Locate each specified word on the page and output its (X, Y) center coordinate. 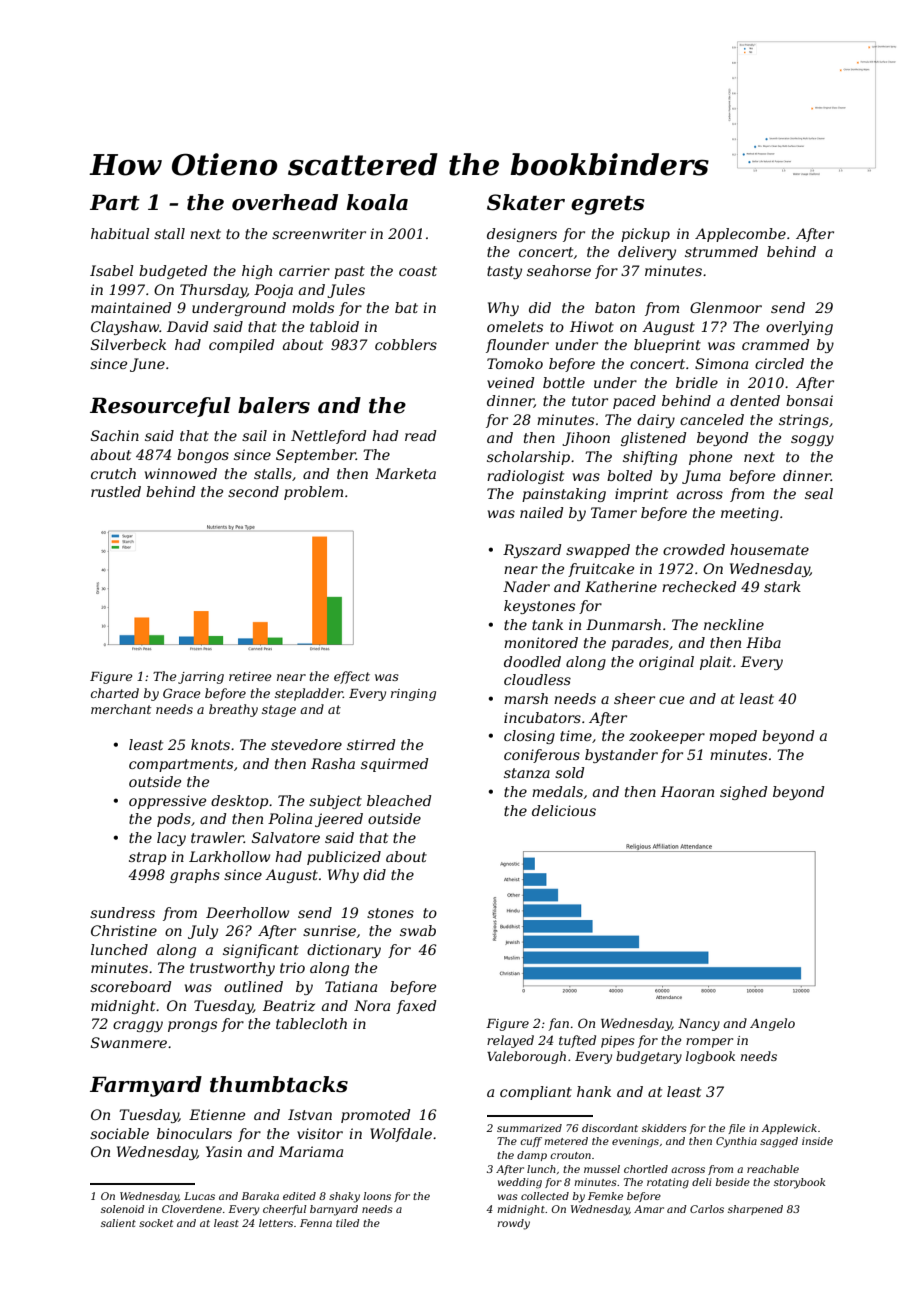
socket (156, 1223)
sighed (743, 793)
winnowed (181, 473)
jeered (339, 820)
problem (313, 493)
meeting (750, 514)
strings (804, 421)
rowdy (513, 1224)
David (187, 326)
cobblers (406, 344)
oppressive (167, 802)
